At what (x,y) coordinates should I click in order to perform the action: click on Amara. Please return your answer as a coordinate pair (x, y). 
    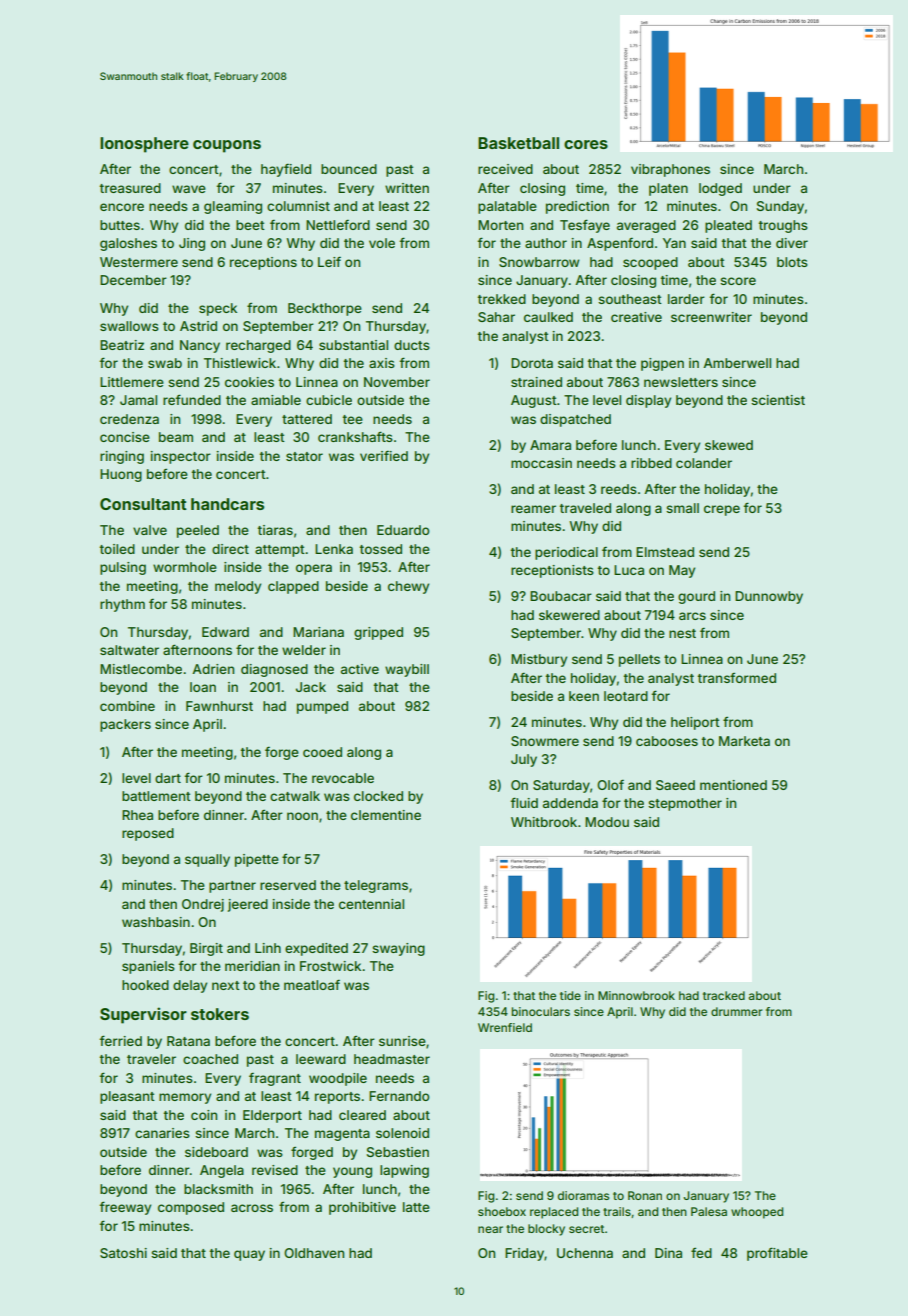
    Looking at the image, I should click on (550, 445).
